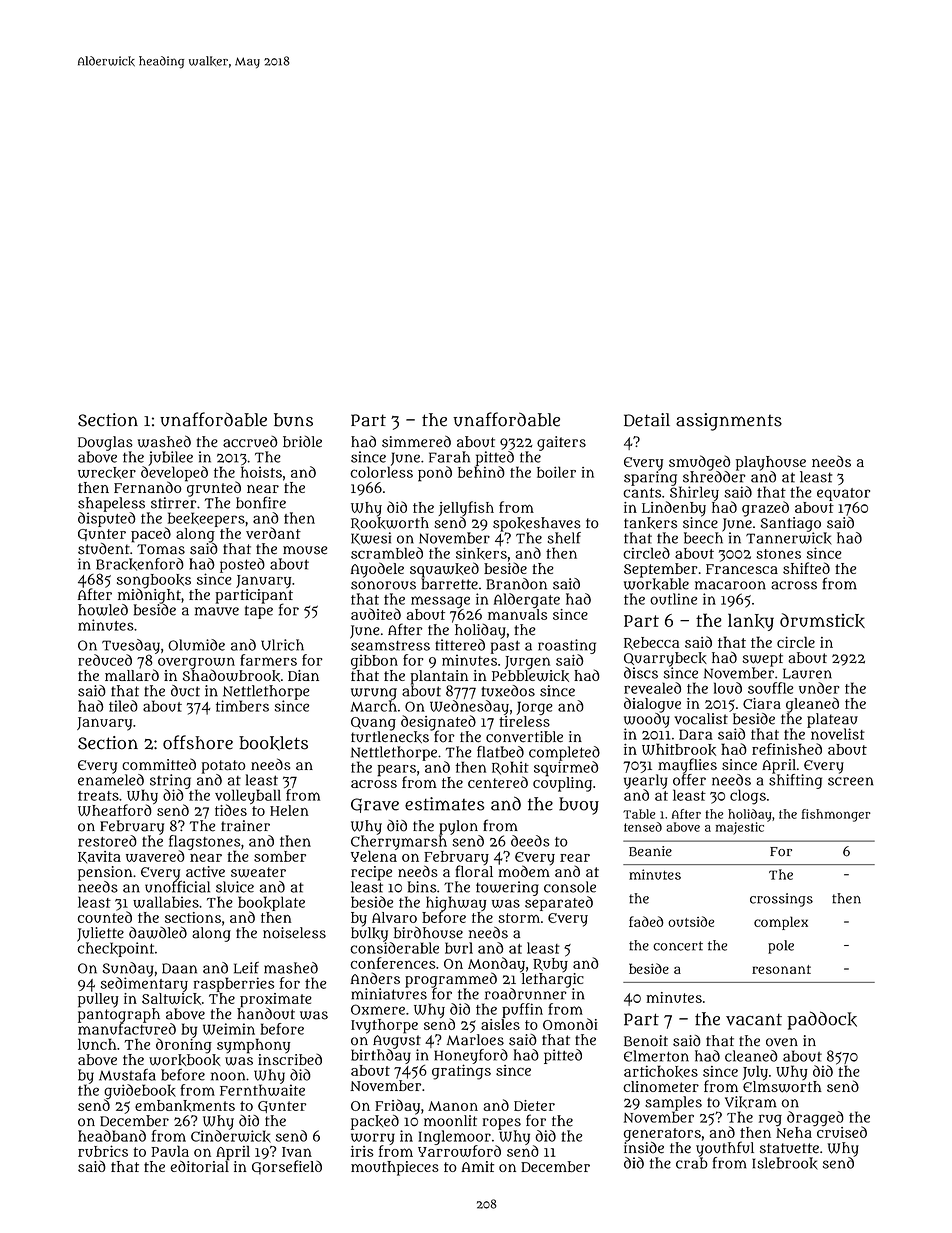 The width and height of the document is (952, 1233). What do you see at coordinates (500, 752) in the document?
I see `flatbed` at bounding box center [500, 752].
